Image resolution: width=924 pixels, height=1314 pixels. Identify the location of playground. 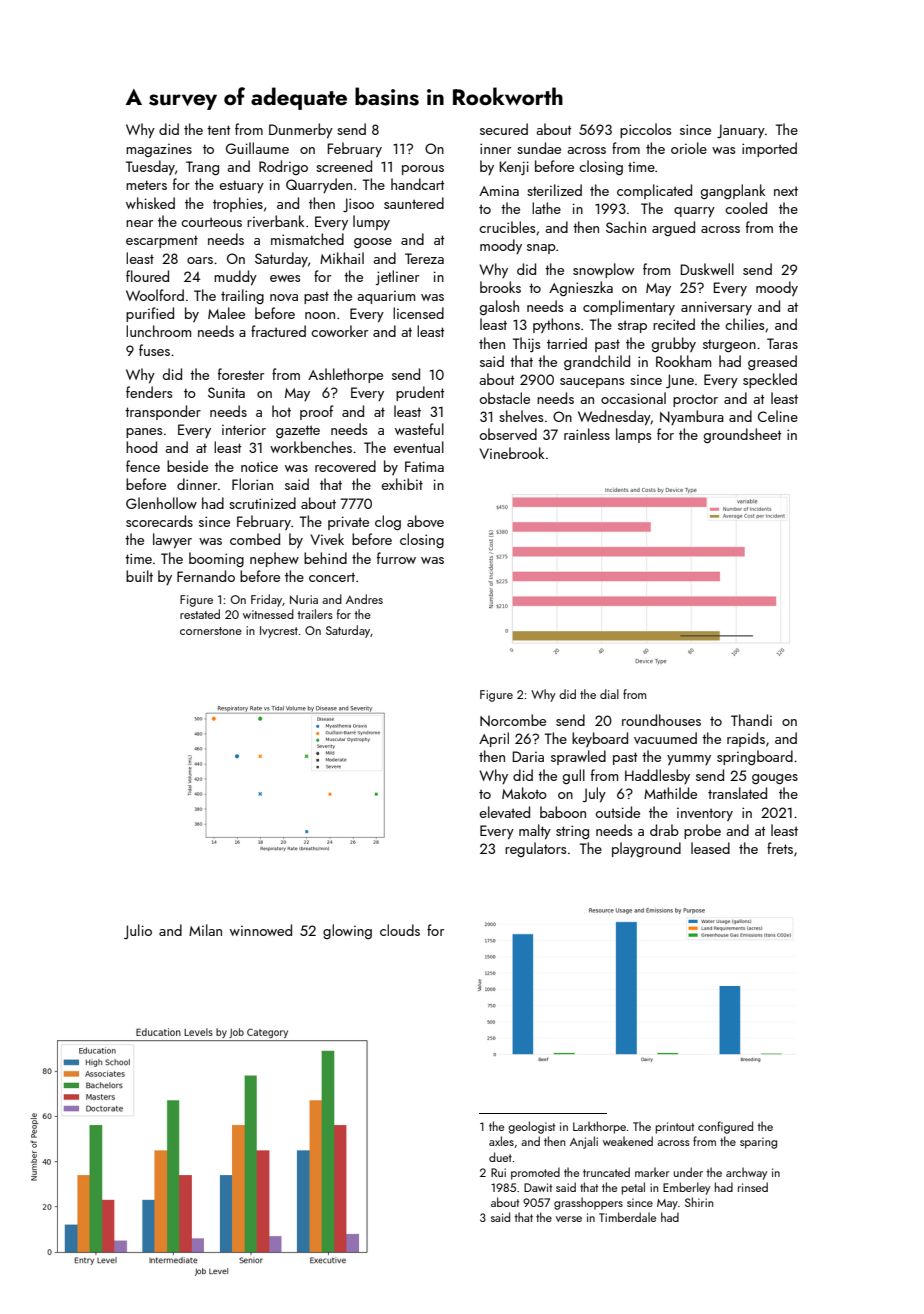
(646, 849).
